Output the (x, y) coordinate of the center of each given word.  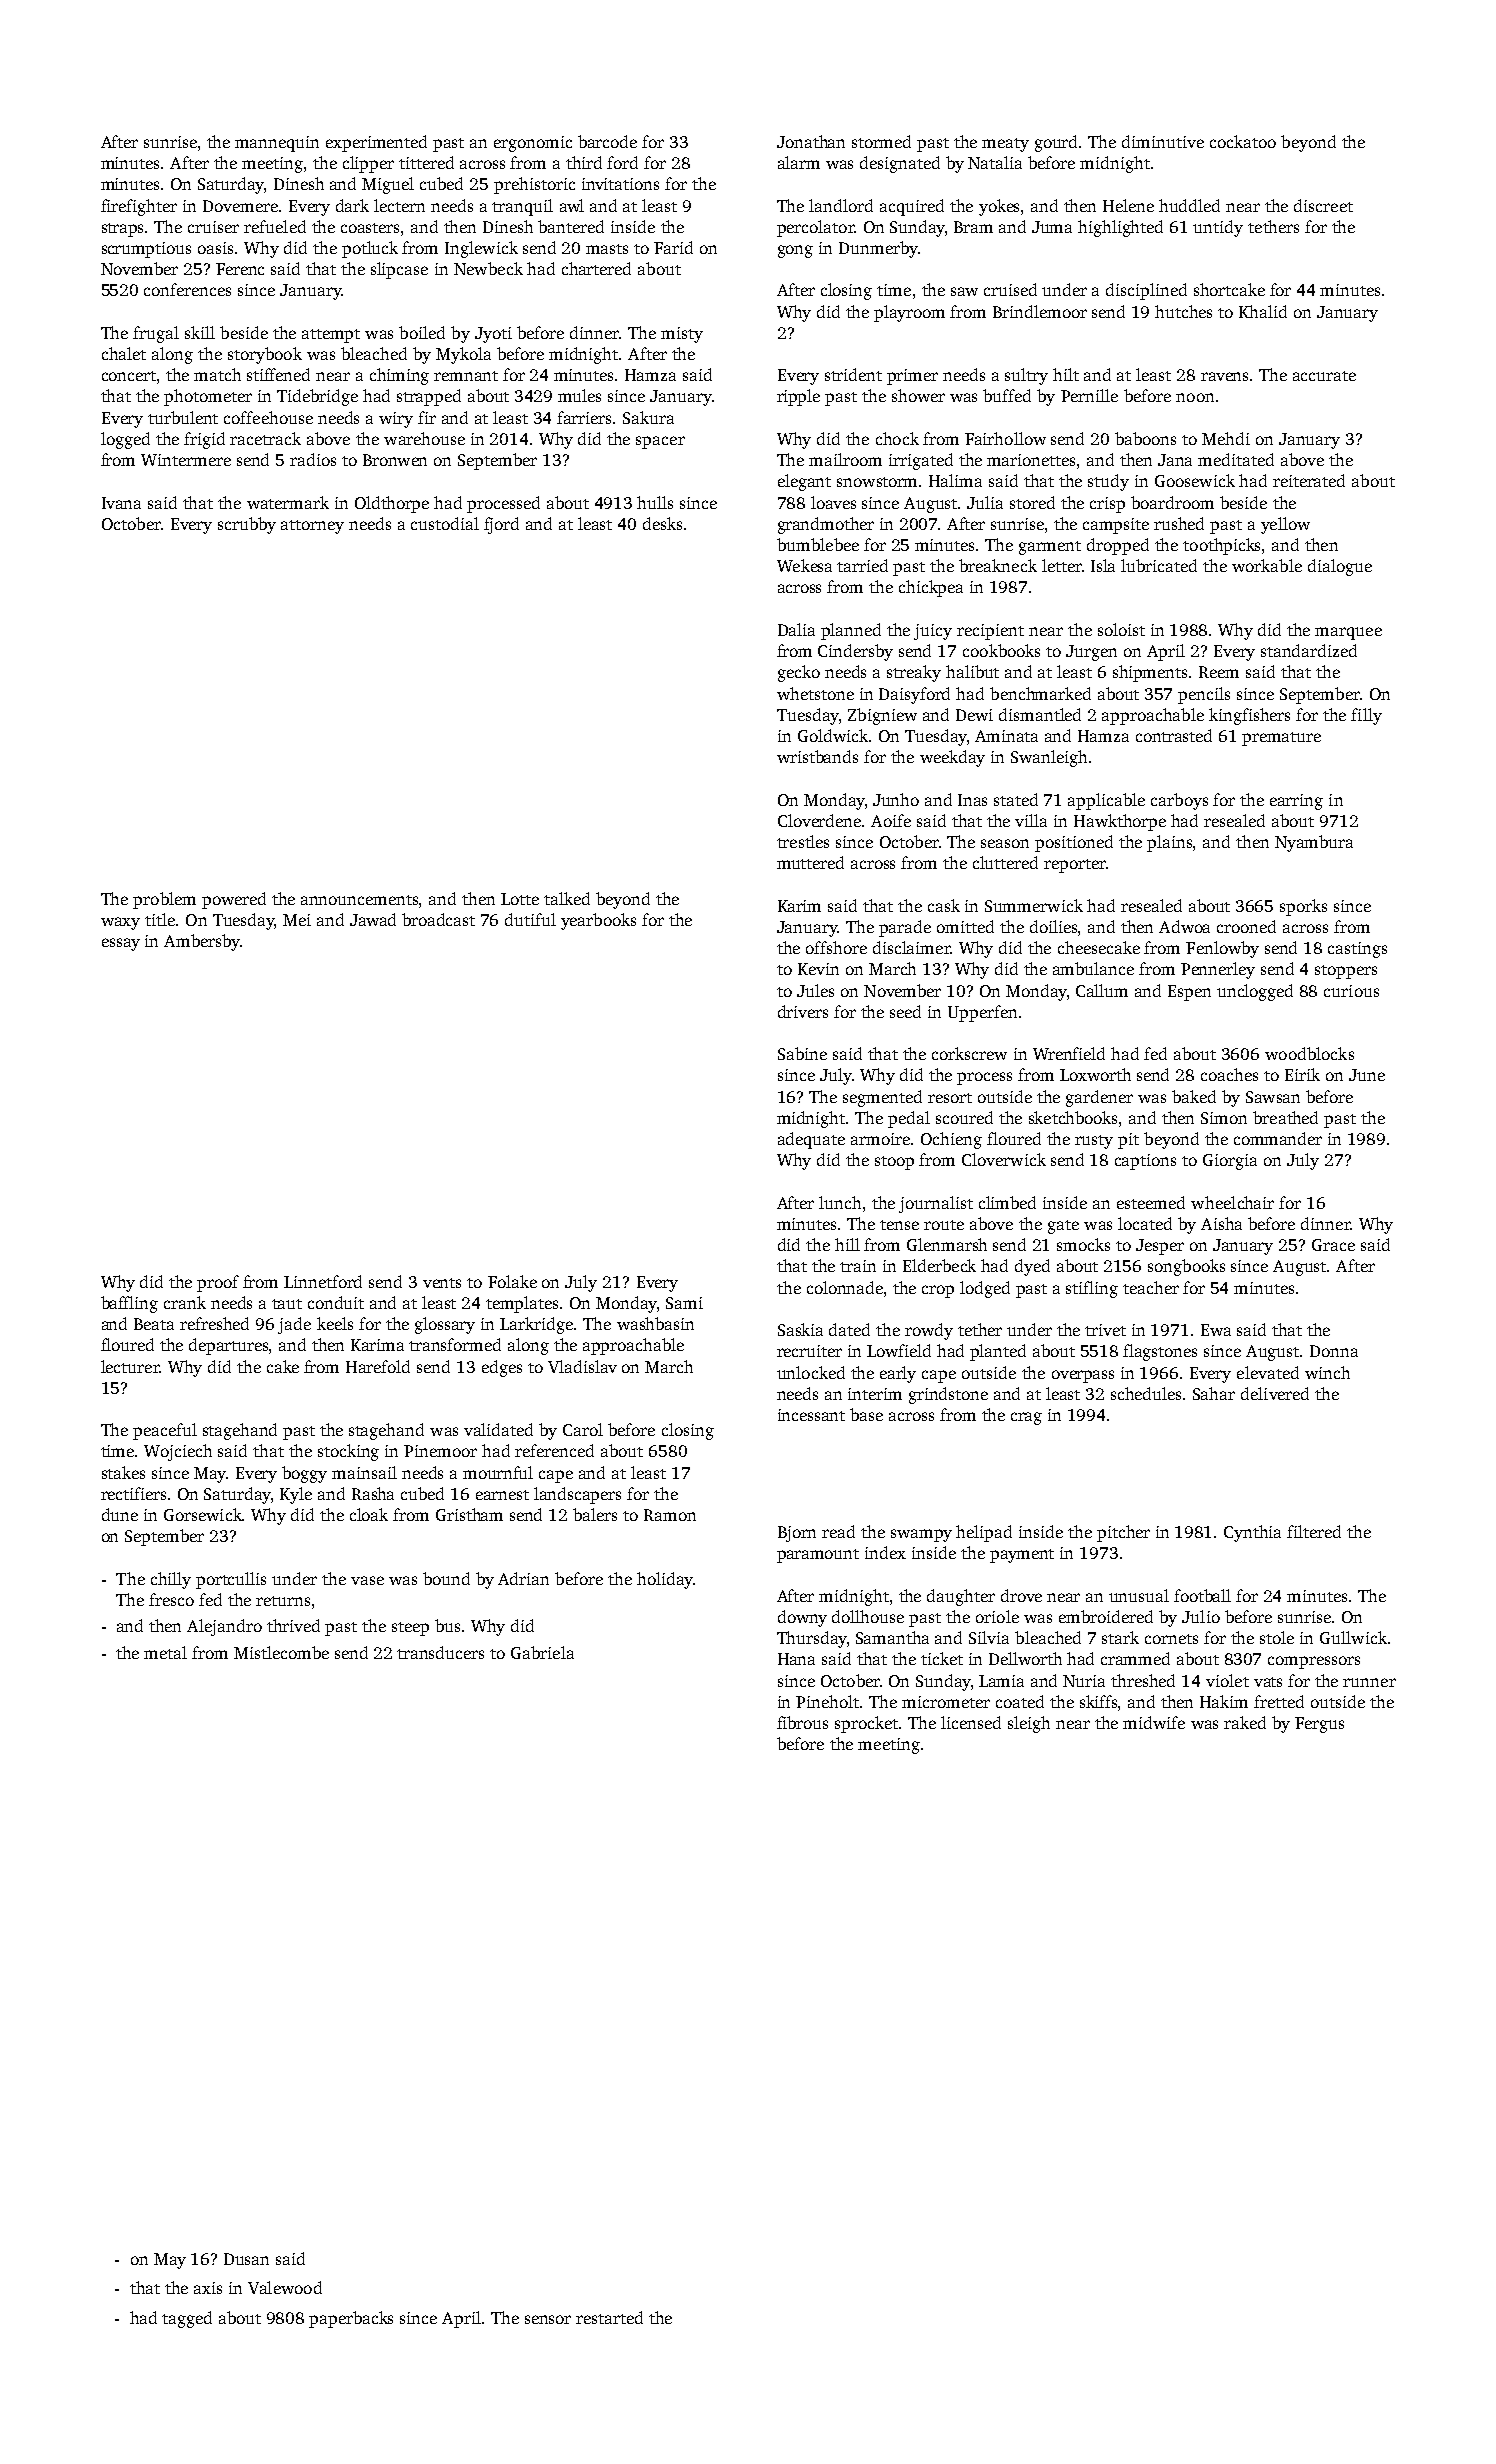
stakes (123, 1472)
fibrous (802, 1722)
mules (579, 395)
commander (1278, 1138)
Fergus (1319, 1725)
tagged (187, 2319)
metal (165, 1652)
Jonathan (811, 141)
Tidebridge (317, 397)
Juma (1052, 227)
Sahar (1214, 1393)
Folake (512, 1281)
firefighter (139, 207)
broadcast (438, 919)
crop (938, 1291)
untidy (1218, 228)
